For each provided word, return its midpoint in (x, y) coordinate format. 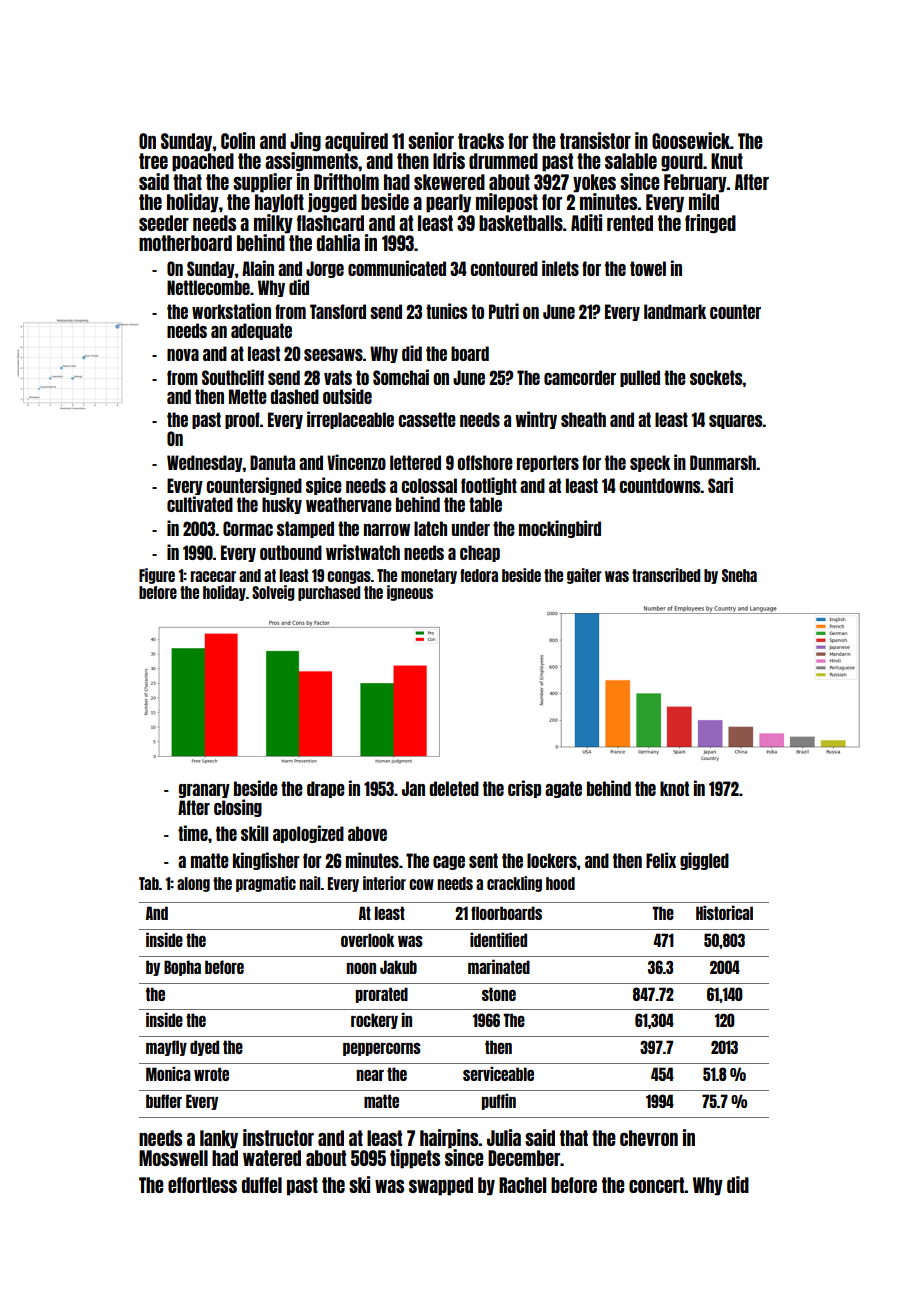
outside (347, 396)
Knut (727, 161)
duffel (262, 1185)
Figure (157, 576)
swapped (441, 1186)
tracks (481, 141)
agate (563, 789)
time (193, 833)
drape (326, 789)
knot (674, 788)
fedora (479, 575)
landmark (675, 311)
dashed (294, 396)
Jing (305, 141)
